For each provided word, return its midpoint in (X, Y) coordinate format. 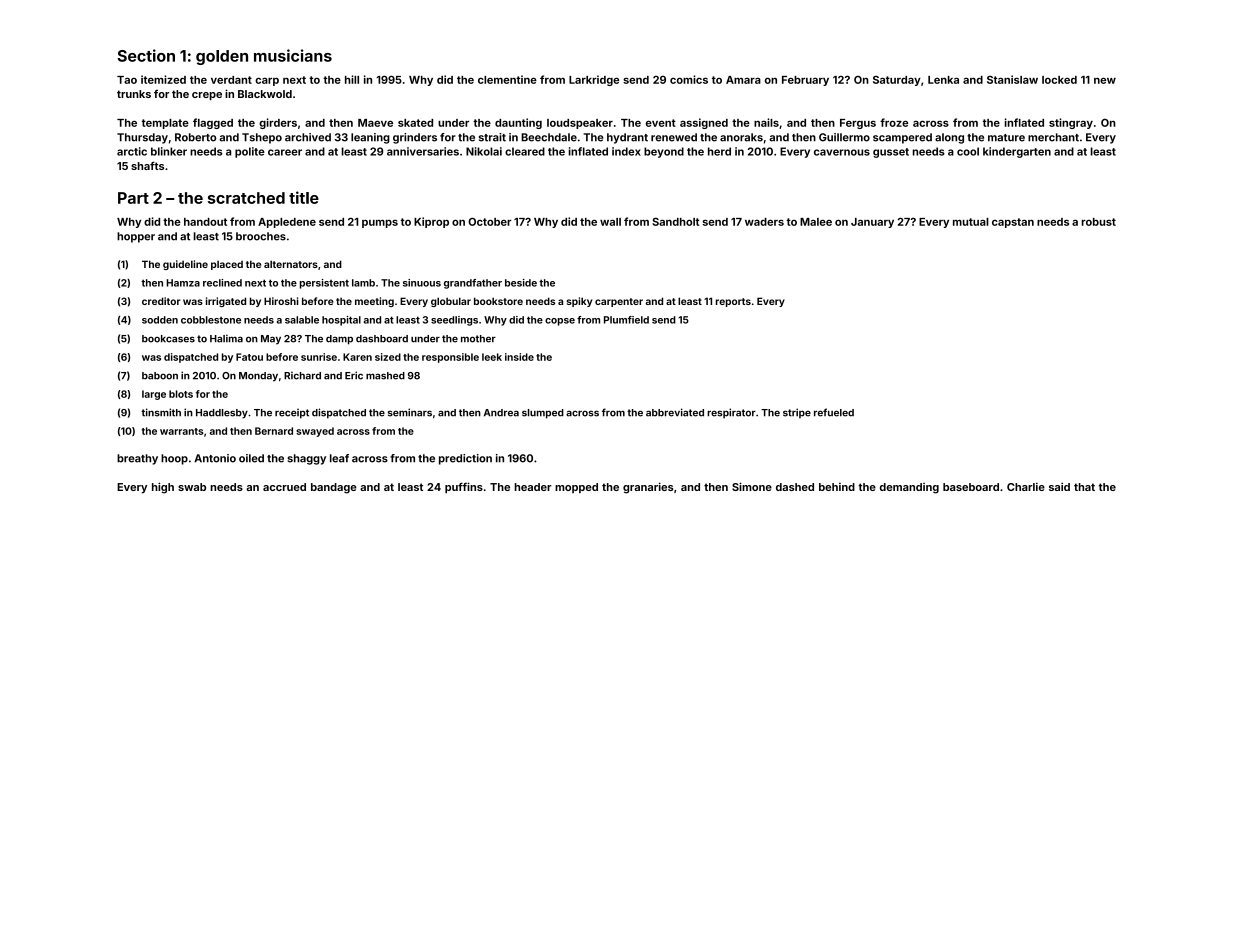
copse (560, 322)
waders (764, 222)
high (163, 488)
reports (733, 302)
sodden (160, 320)
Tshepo (262, 138)
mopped (576, 488)
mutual (971, 222)
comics (689, 79)
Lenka (943, 80)
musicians (293, 55)
